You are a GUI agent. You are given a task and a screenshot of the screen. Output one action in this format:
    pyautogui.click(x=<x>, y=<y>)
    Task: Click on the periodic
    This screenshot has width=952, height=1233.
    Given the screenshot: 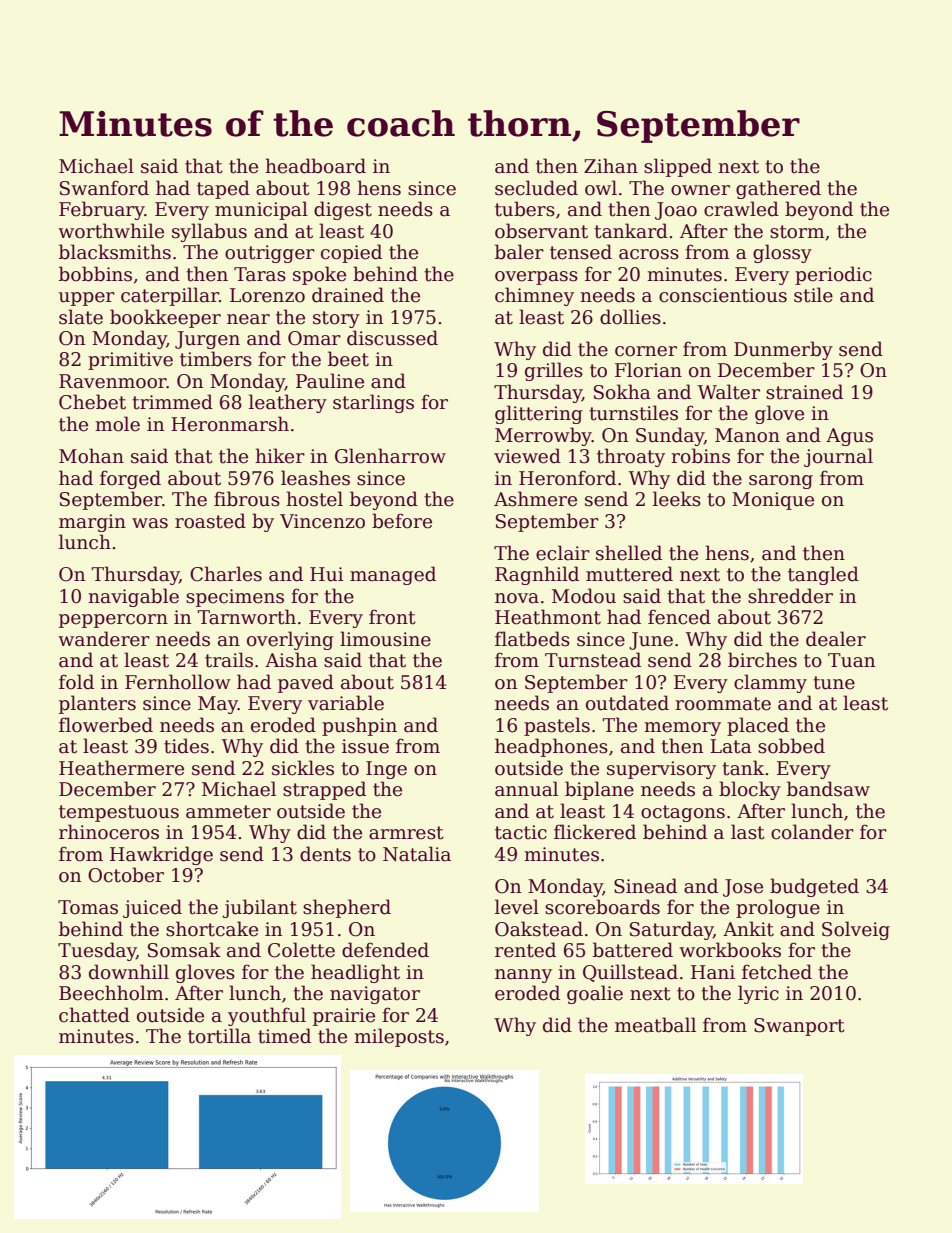 What is the action you would take?
    pyautogui.click(x=833, y=275)
